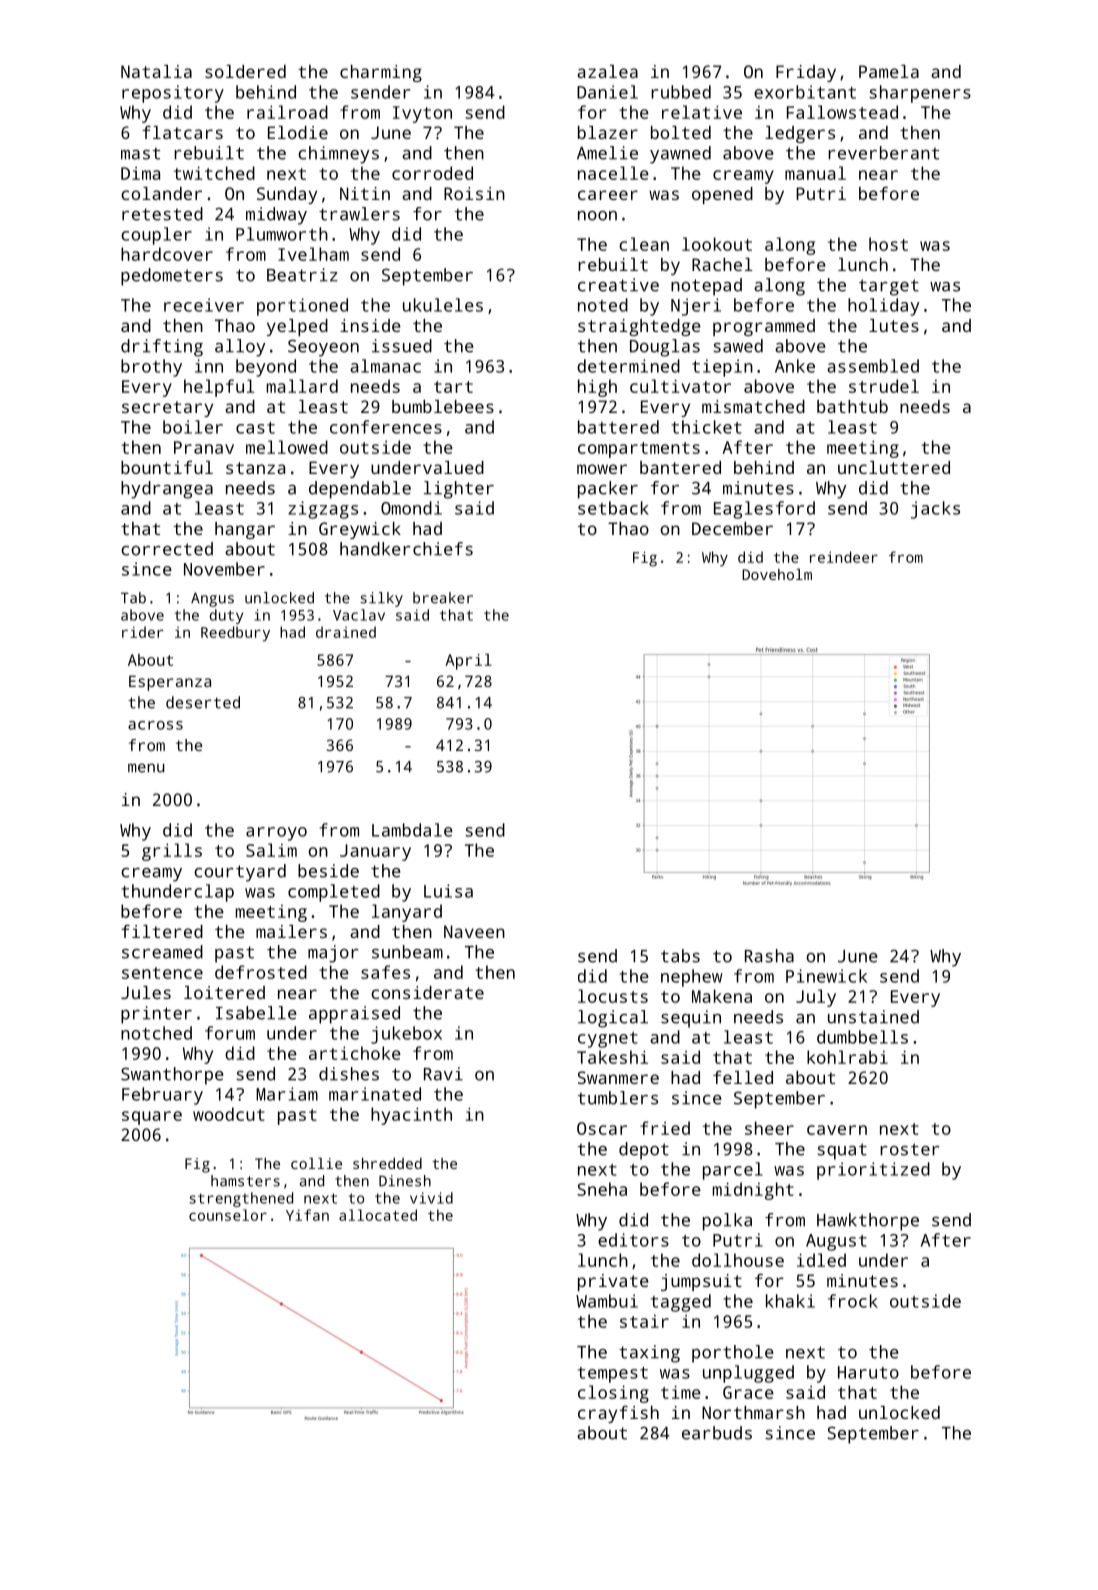  What do you see at coordinates (443, 598) in the page?
I see `breaker` at bounding box center [443, 598].
